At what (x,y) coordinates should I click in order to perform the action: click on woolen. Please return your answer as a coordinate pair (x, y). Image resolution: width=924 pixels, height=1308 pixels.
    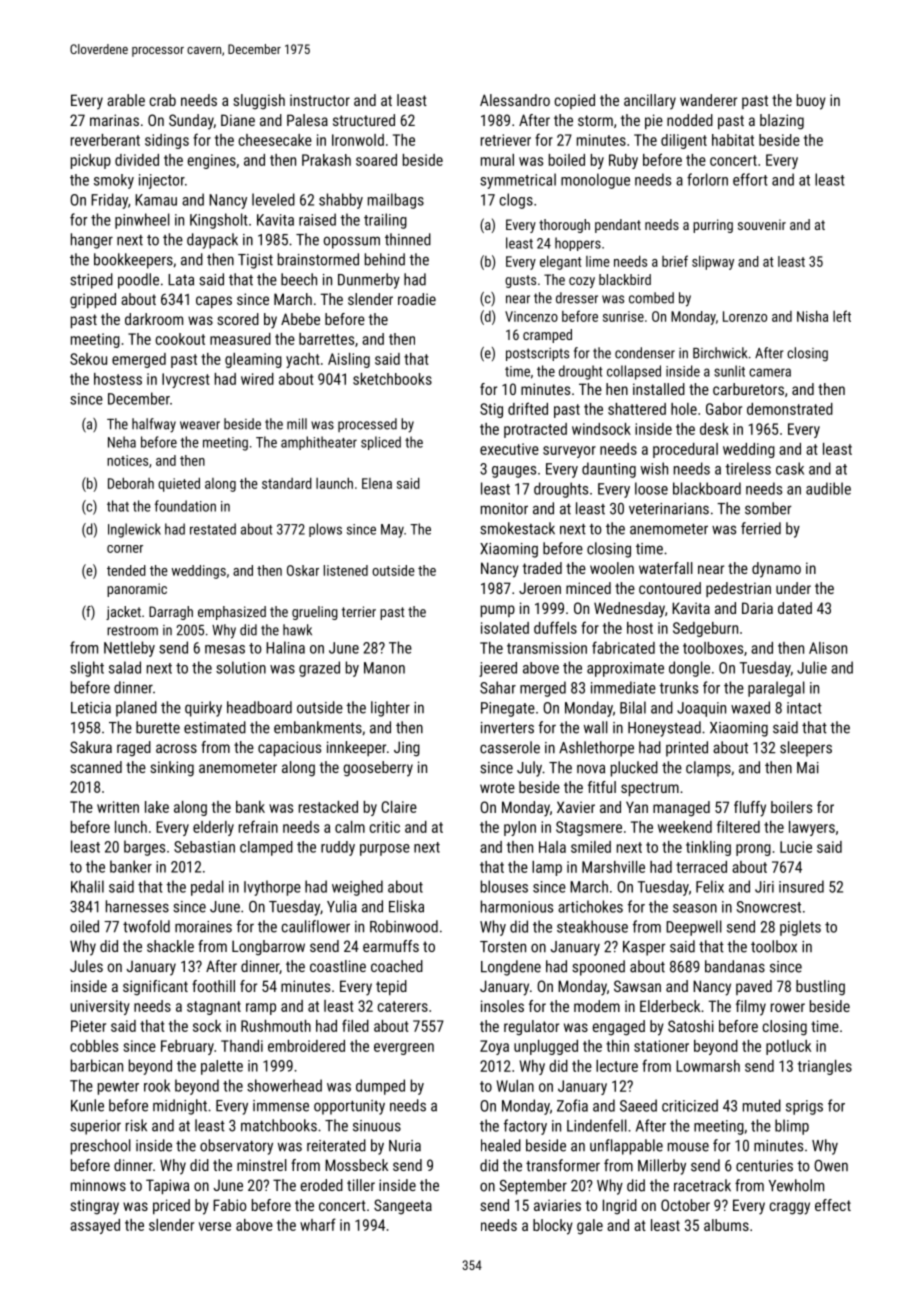
    Looking at the image, I should click on (612, 568).
